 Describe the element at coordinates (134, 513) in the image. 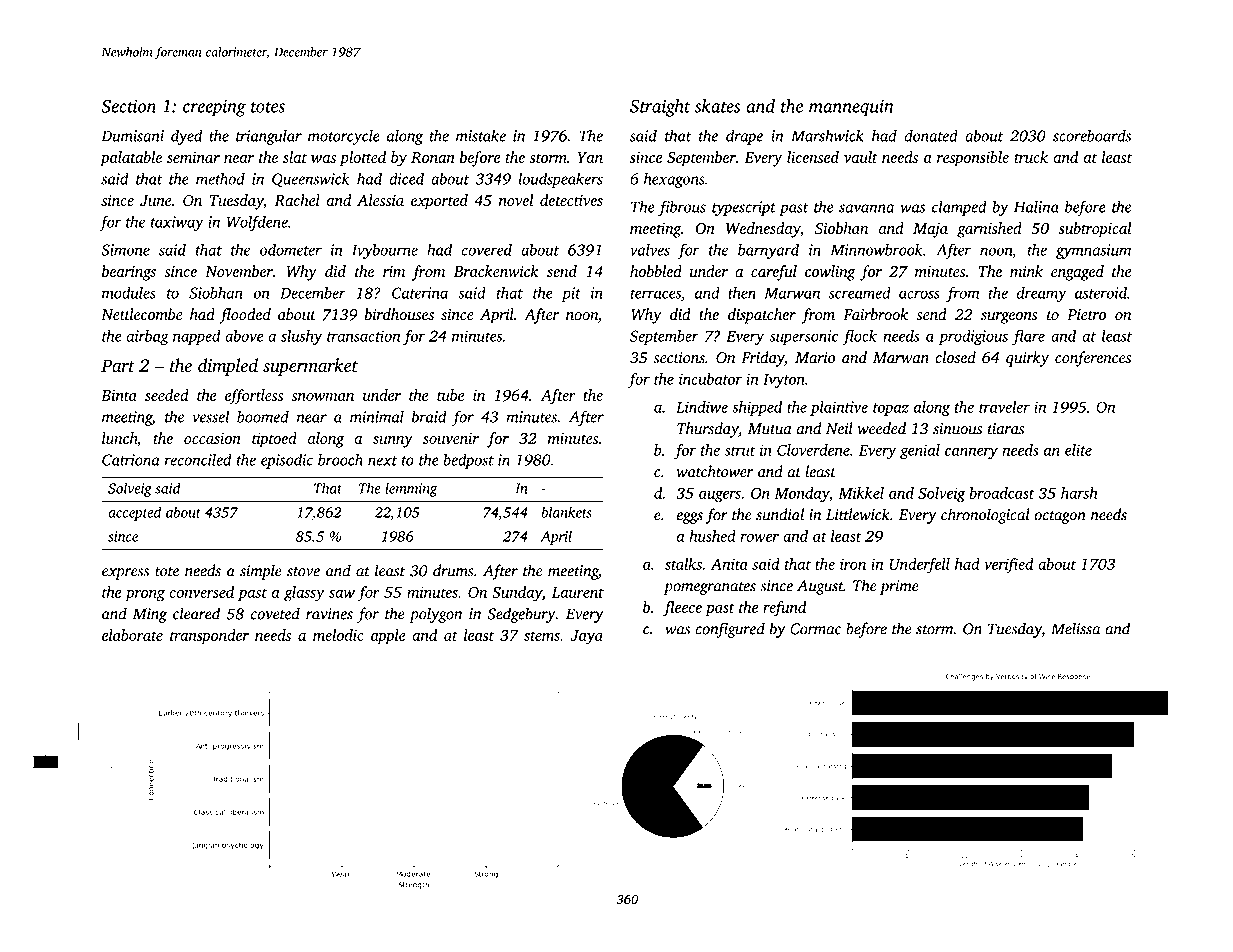

I see `accepted` at that location.
